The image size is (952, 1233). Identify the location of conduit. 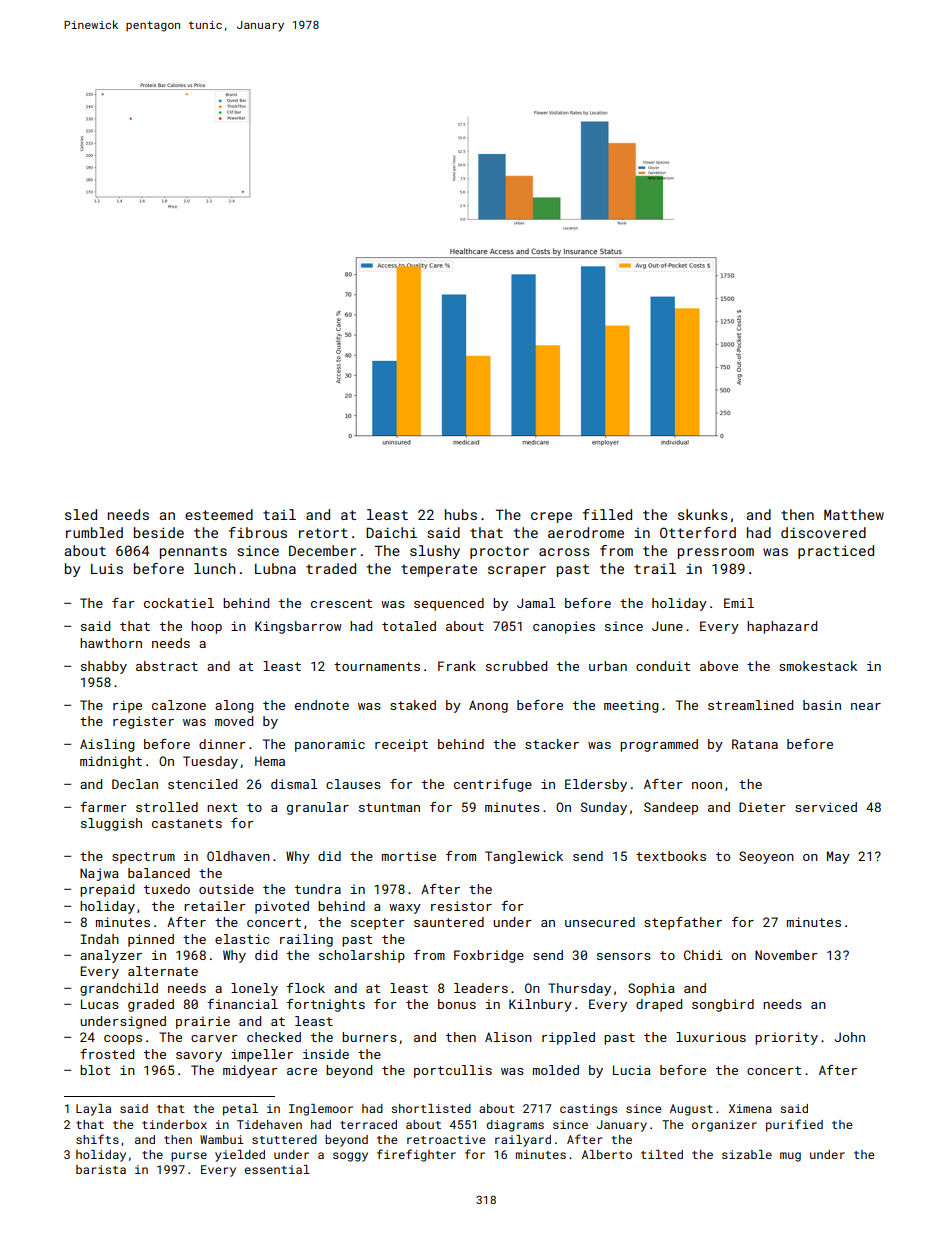
(663, 666).
